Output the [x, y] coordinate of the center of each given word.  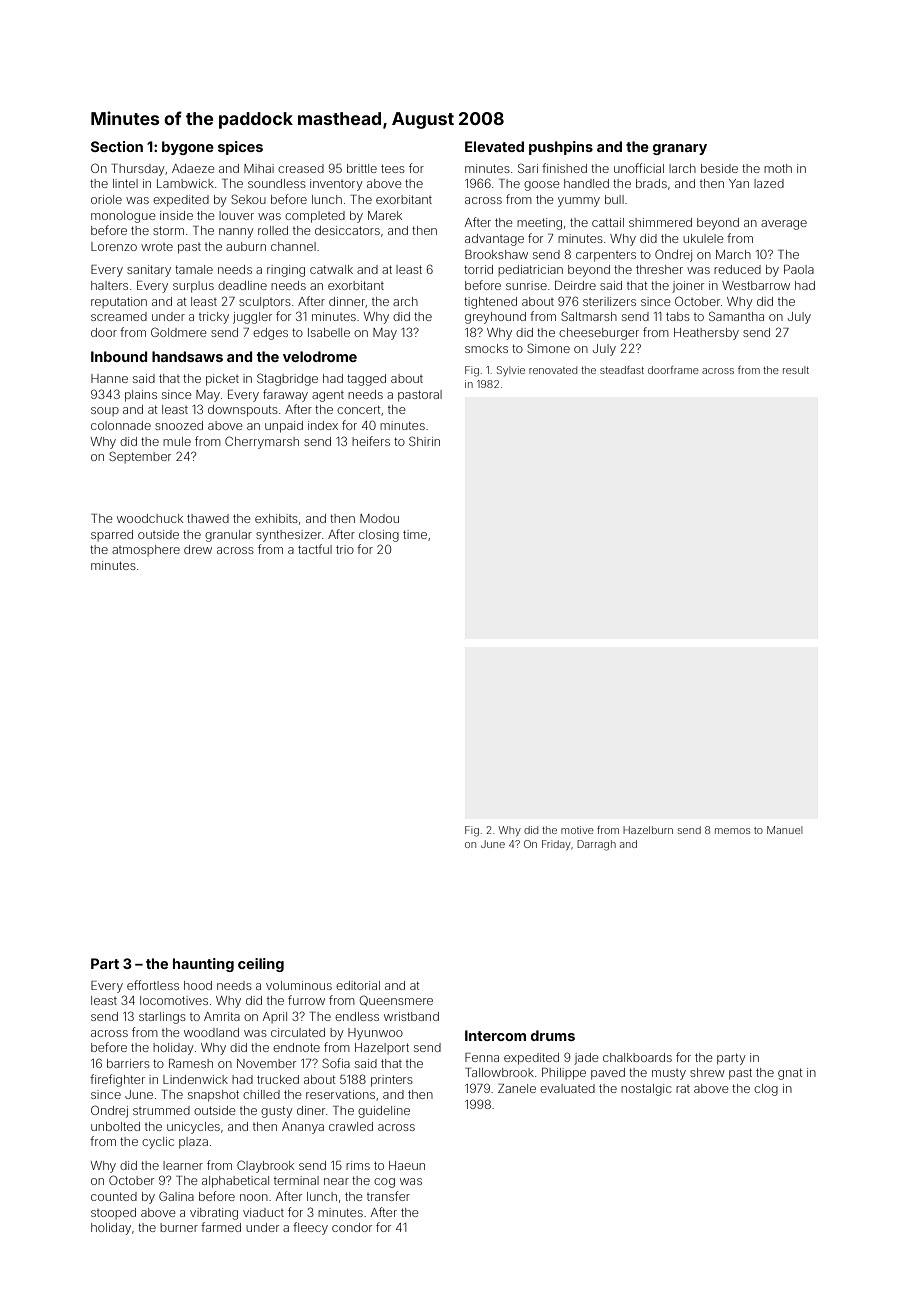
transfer [388, 1196]
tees [393, 168]
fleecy [310, 1228]
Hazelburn [648, 830]
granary [680, 149]
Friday [556, 845]
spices [240, 148]
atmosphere [146, 550]
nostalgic [646, 1090]
